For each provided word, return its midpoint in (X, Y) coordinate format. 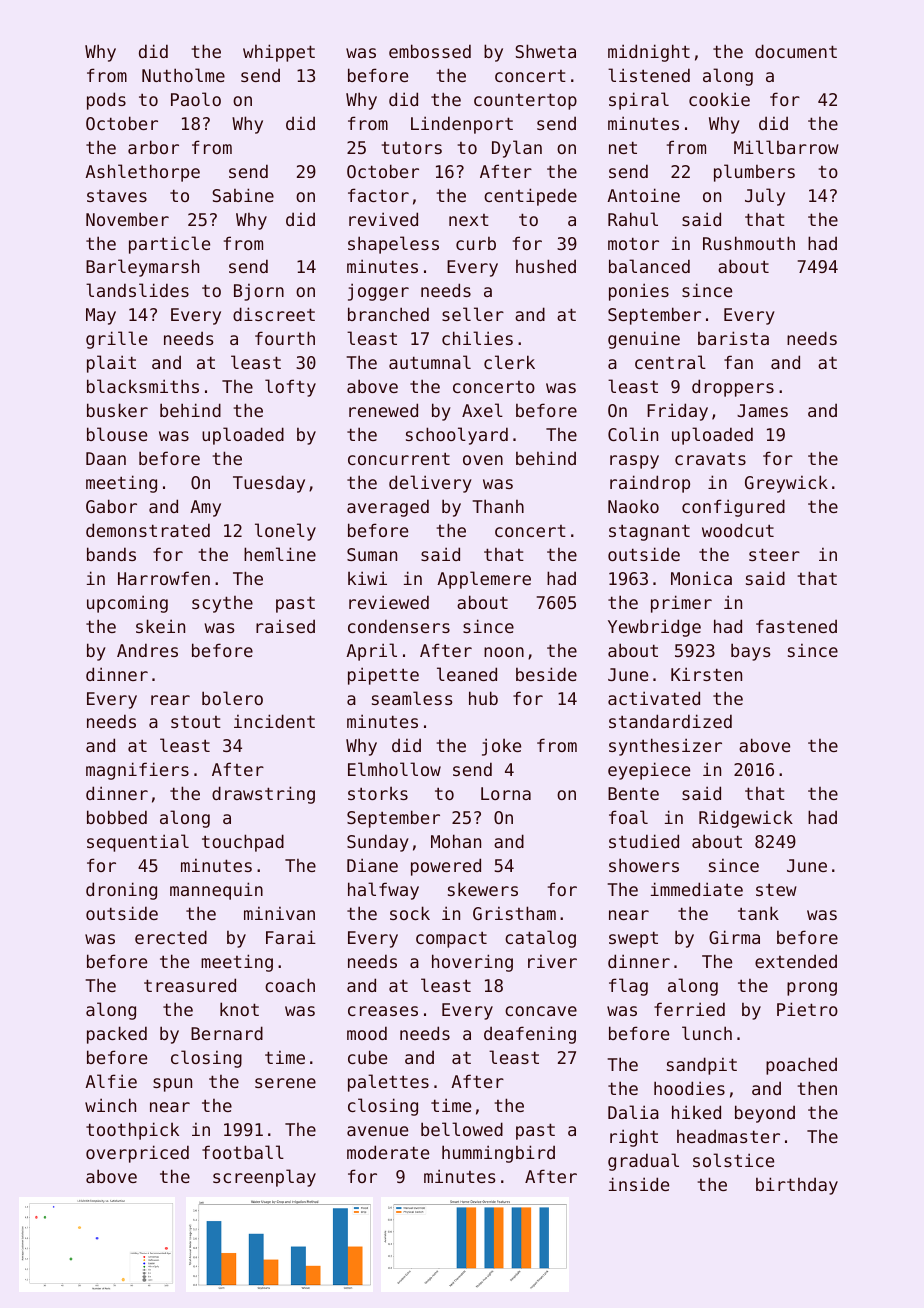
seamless (412, 698)
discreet (274, 314)
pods (106, 101)
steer (774, 554)
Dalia (633, 1112)
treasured (190, 985)
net (623, 147)
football (243, 1152)
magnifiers (137, 771)
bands (111, 554)
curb (476, 243)
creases (383, 1011)
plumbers (754, 173)
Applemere (484, 580)
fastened (796, 626)
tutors (411, 148)
